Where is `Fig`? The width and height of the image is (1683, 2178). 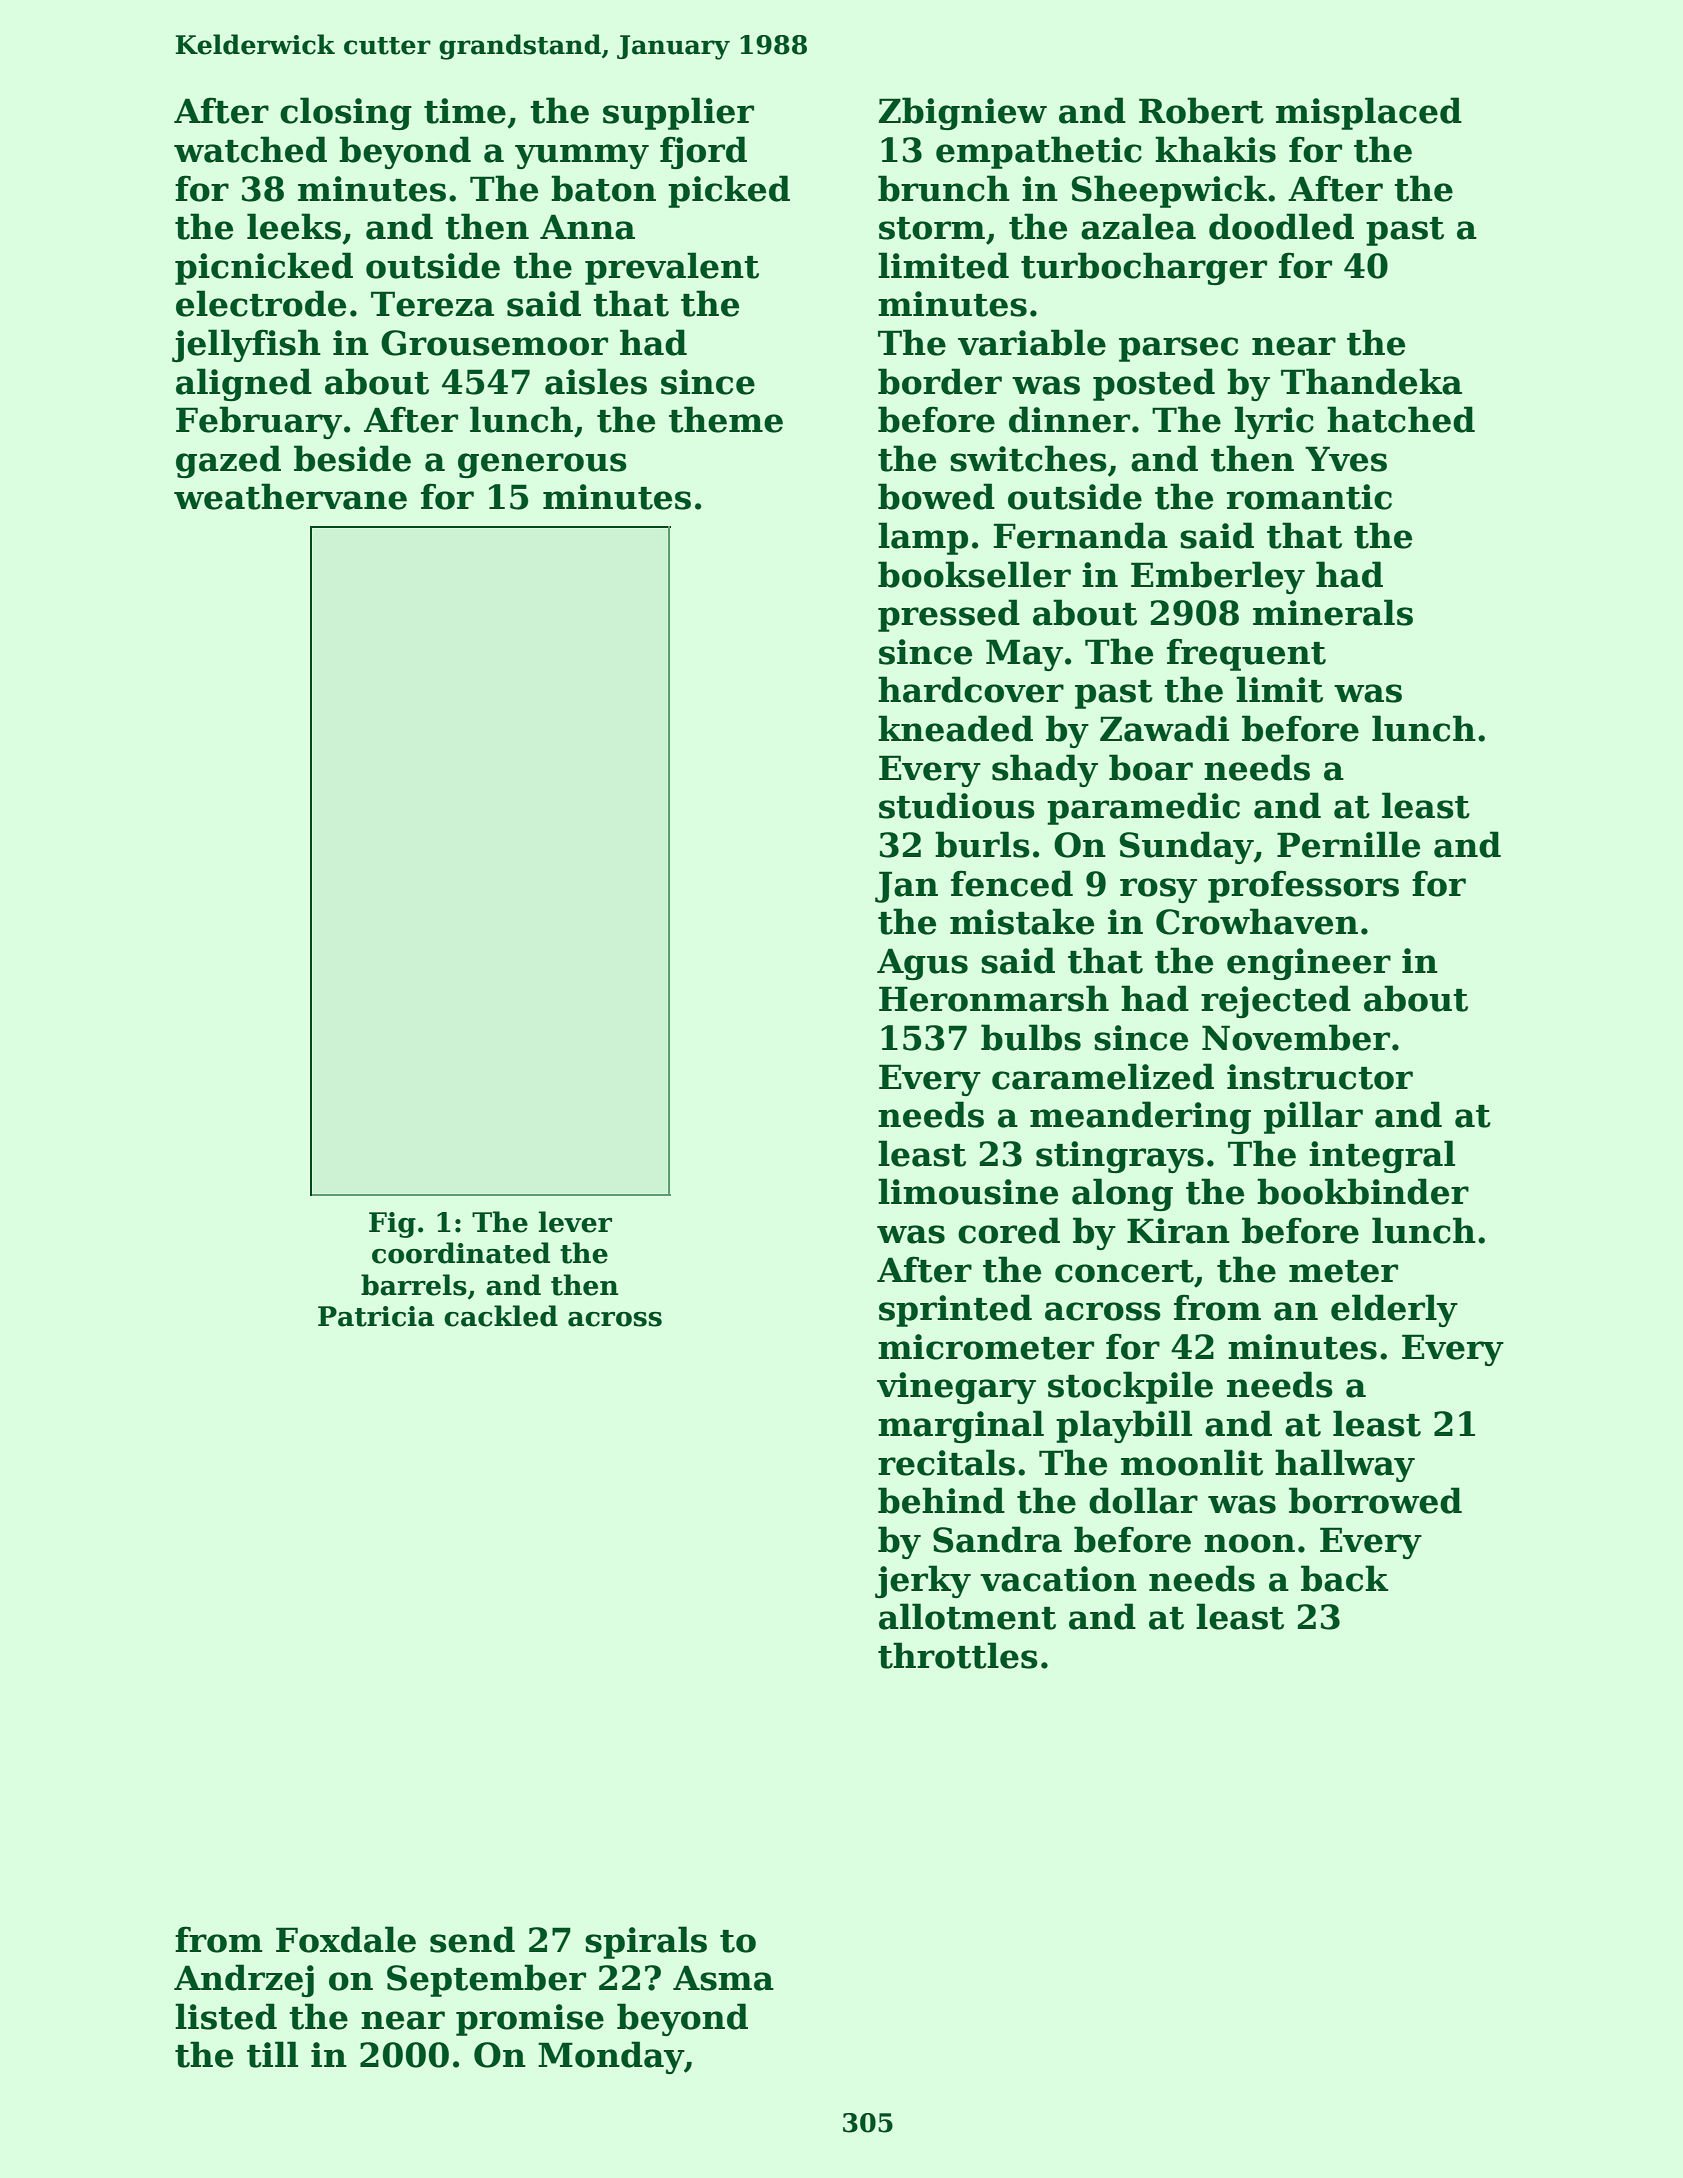
Fig is located at coordinates (392, 1225).
